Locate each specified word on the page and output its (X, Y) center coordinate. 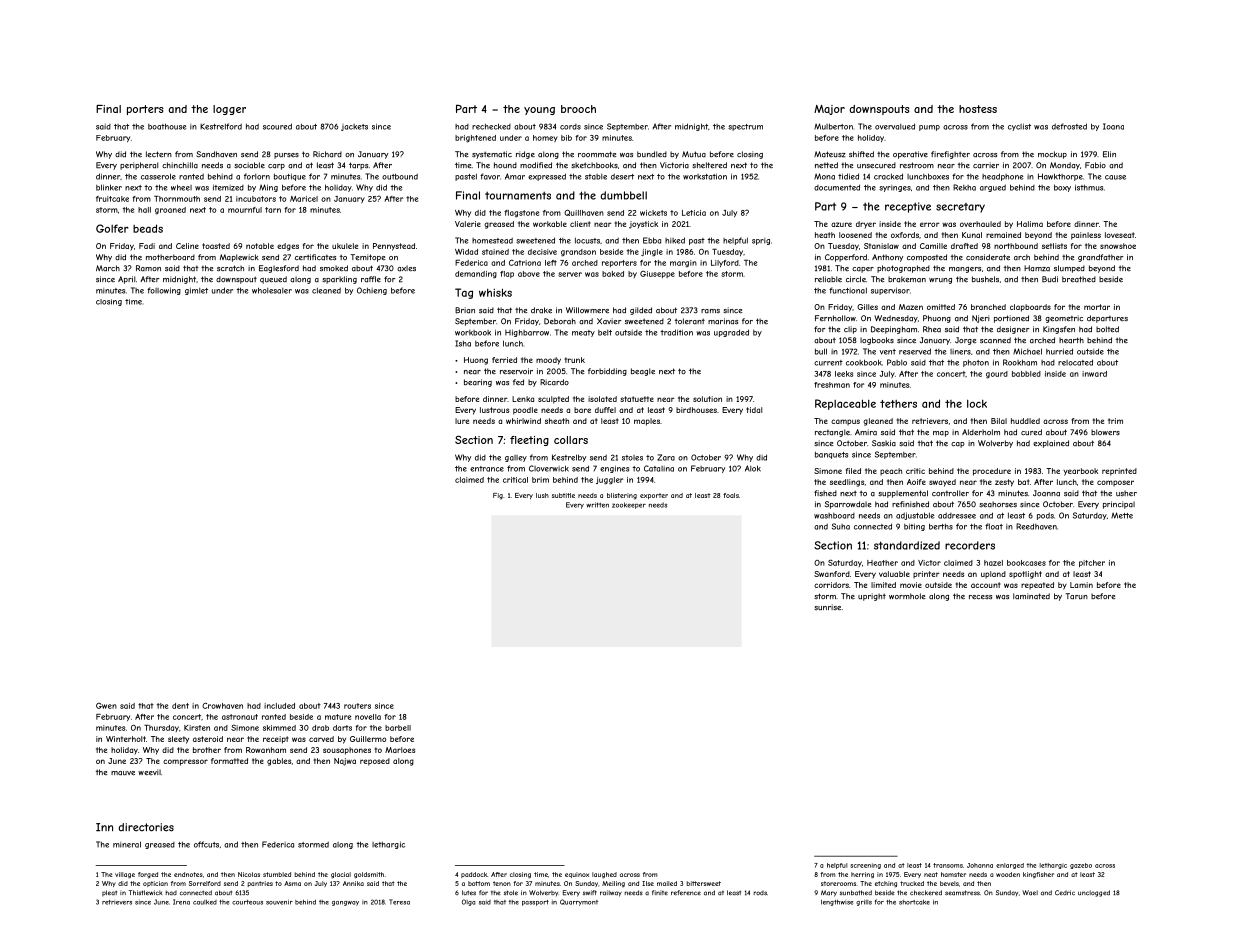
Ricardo (554, 382)
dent (180, 706)
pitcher (1092, 563)
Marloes (400, 750)
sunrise (827, 607)
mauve (123, 773)
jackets (354, 127)
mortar (1097, 307)
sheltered (709, 165)
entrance (487, 469)
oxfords (905, 235)
